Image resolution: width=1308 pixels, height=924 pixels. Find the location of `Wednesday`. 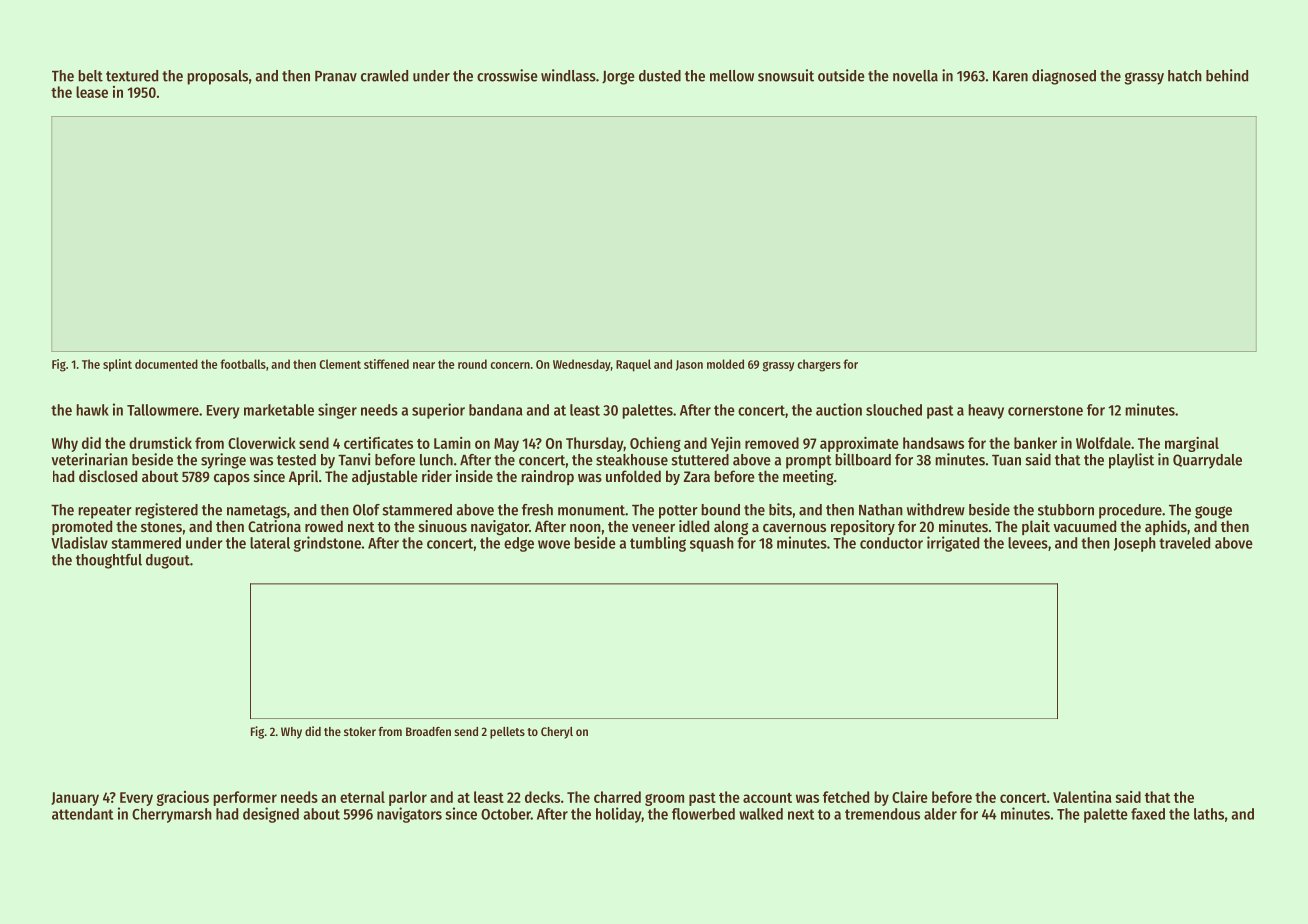

Wednesday is located at coordinates (582, 365).
